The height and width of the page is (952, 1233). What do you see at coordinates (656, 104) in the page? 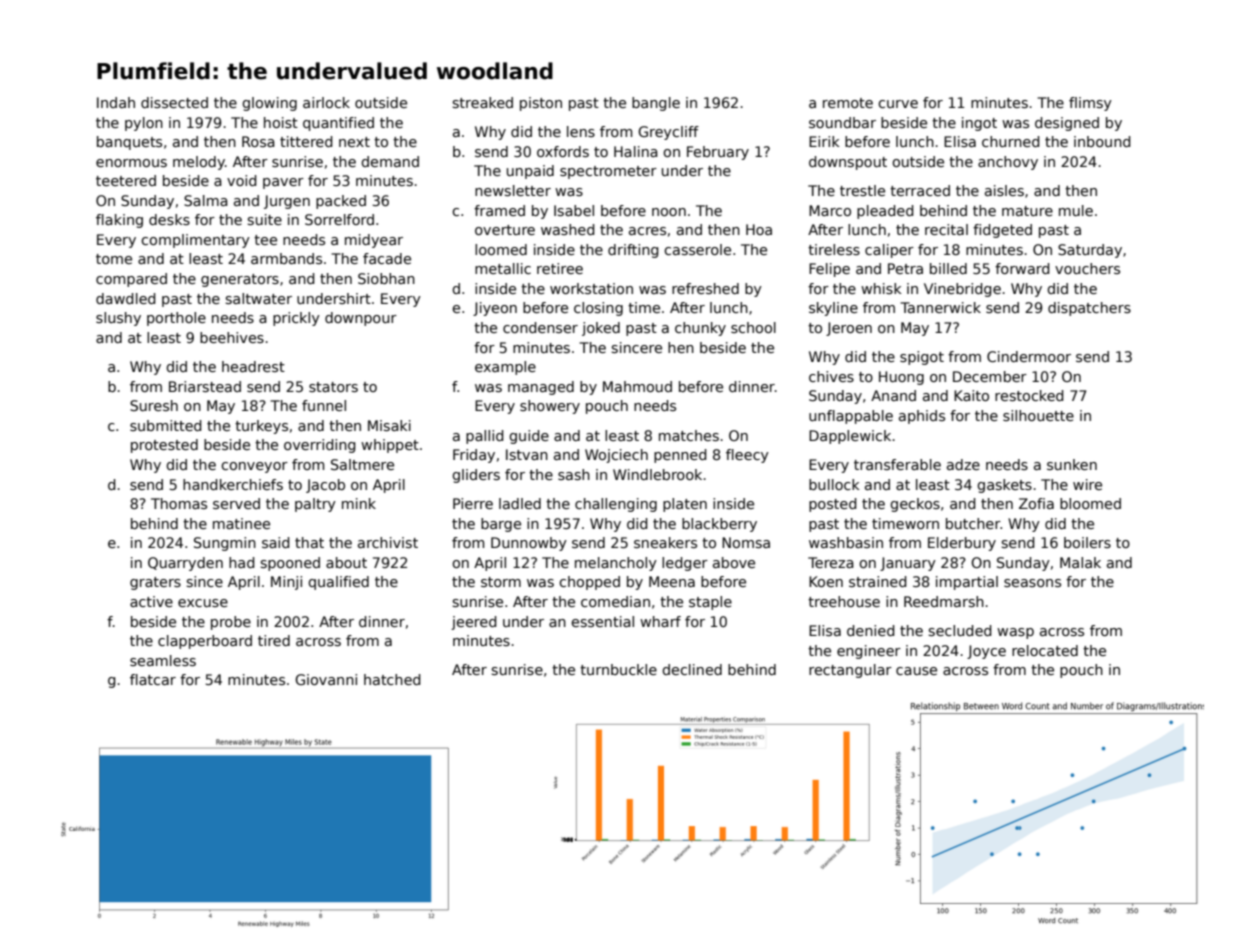
I see `bangle` at bounding box center [656, 104].
